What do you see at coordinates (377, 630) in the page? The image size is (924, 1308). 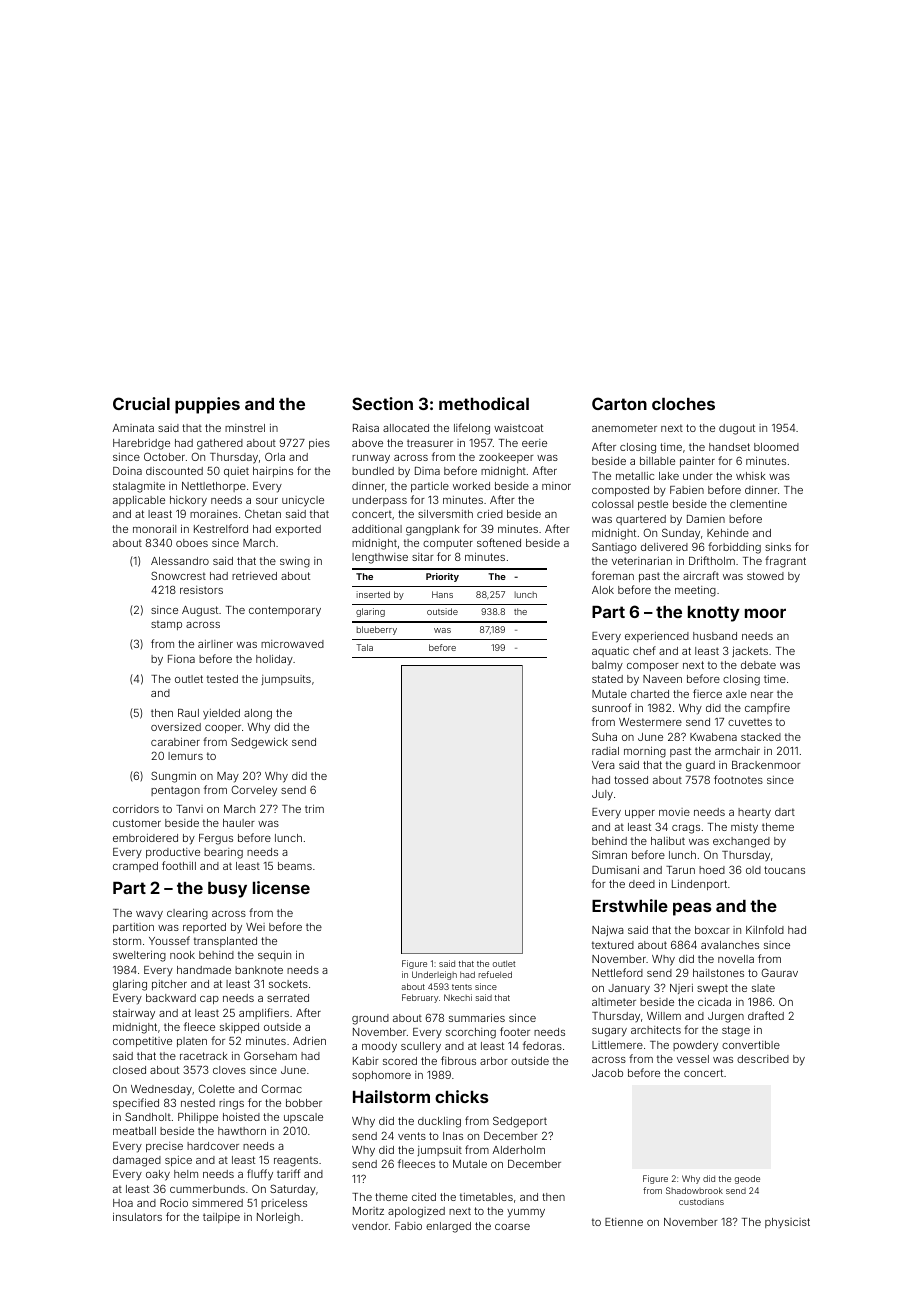 I see `blueberry` at bounding box center [377, 630].
